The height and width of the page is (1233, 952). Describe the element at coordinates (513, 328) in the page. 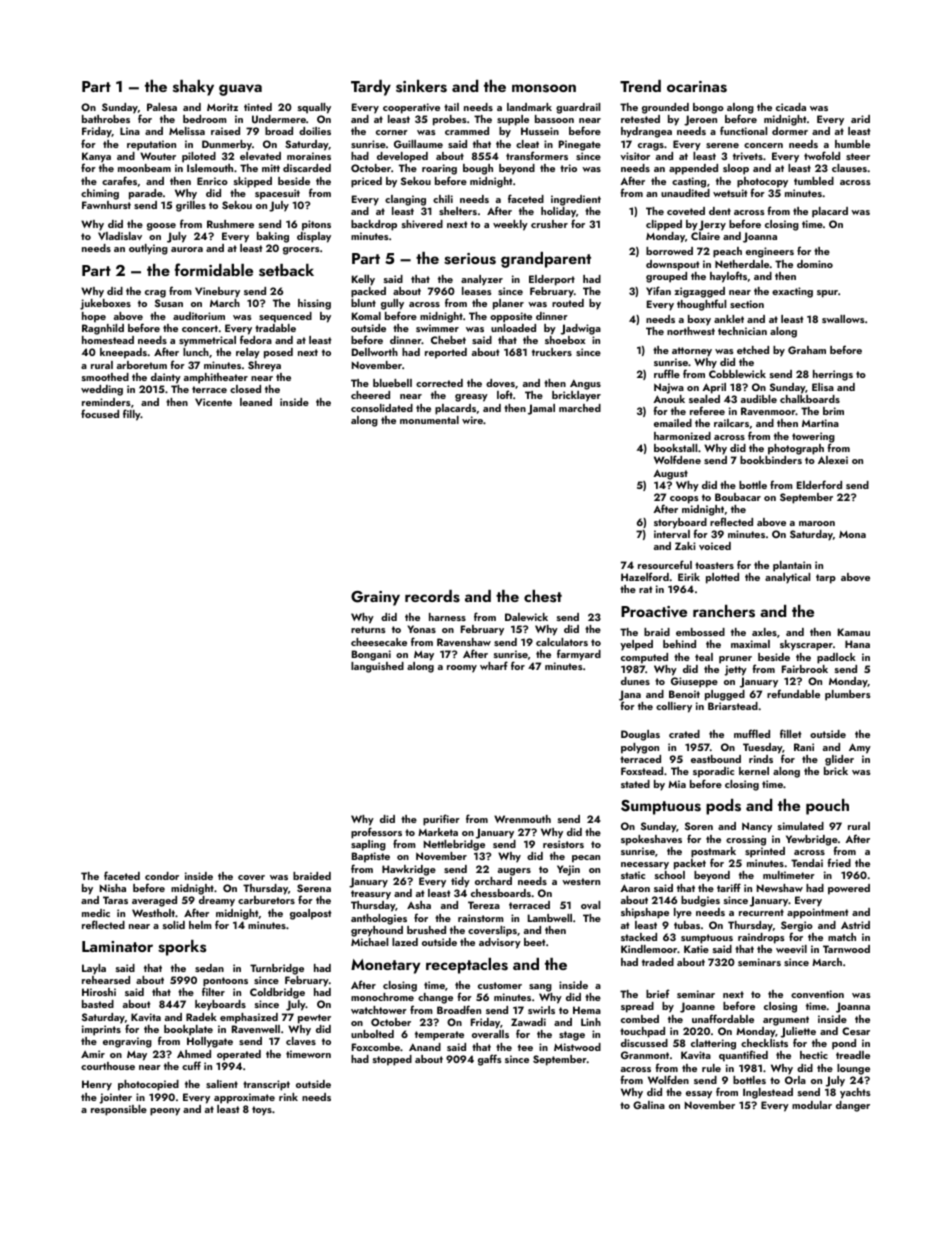

I see `unloaded` at that location.
